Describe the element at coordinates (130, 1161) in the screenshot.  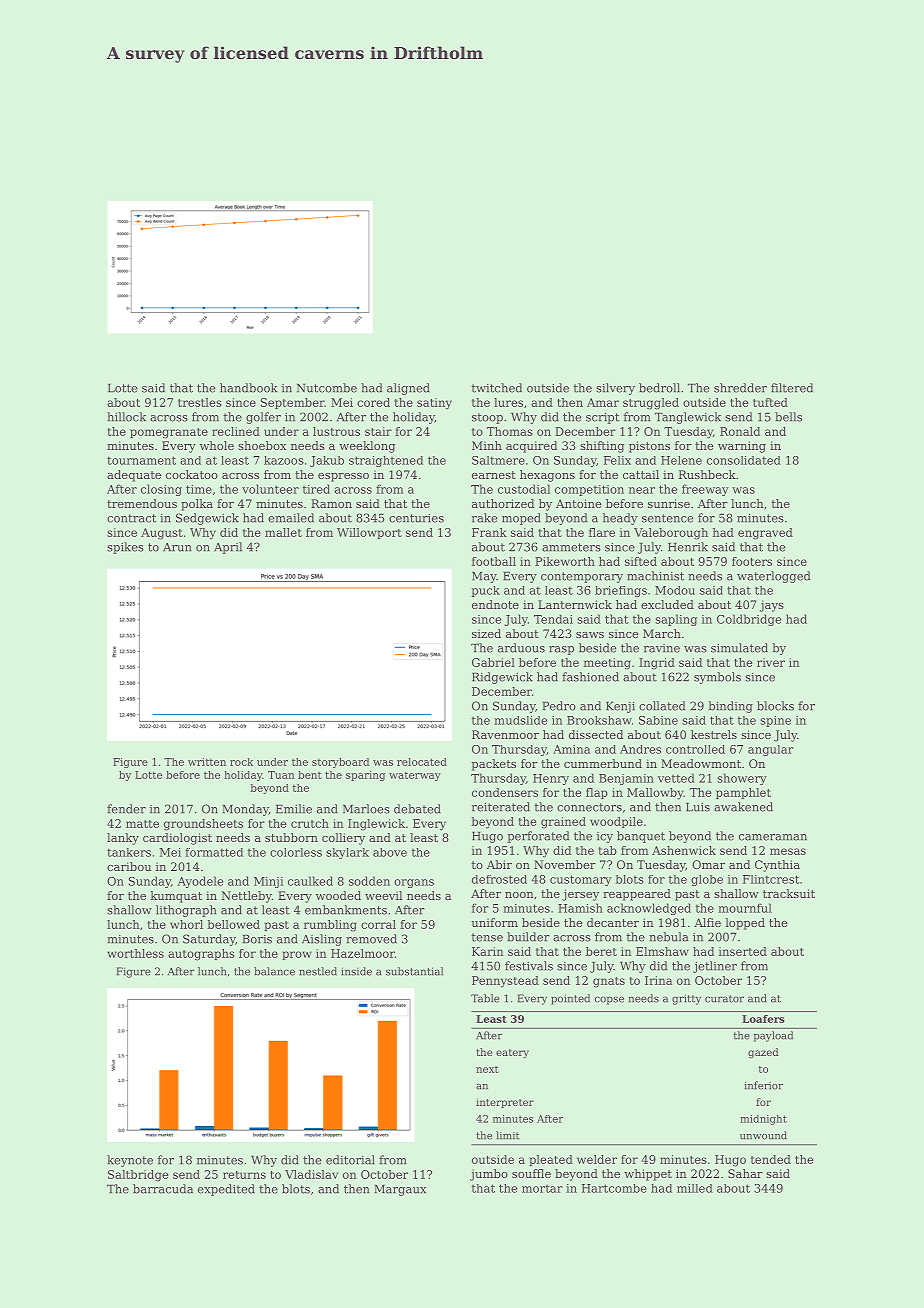
I see `keynote` at that location.
